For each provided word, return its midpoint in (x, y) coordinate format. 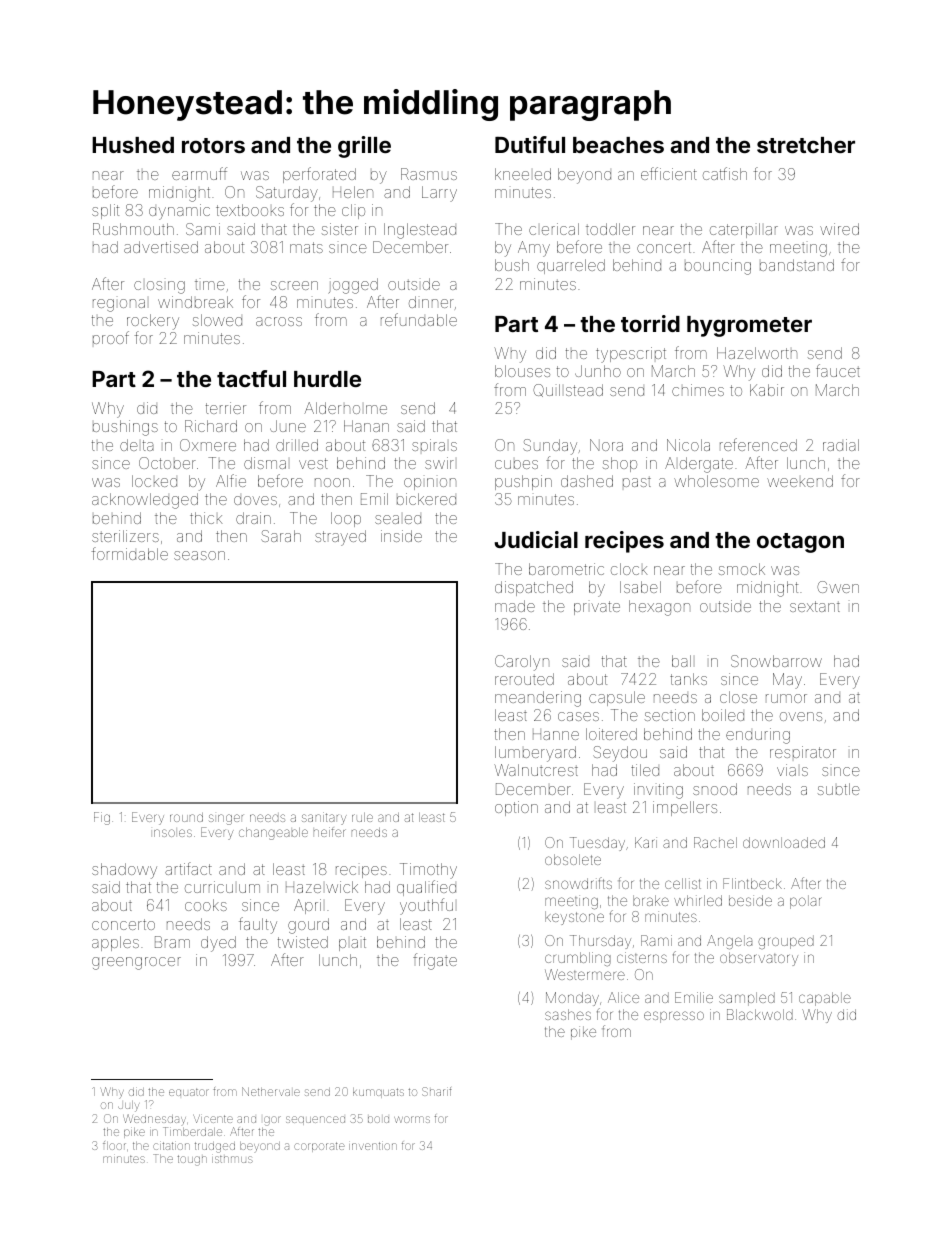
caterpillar (744, 230)
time (210, 284)
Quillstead (568, 390)
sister (340, 229)
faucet (838, 370)
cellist (683, 883)
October (167, 463)
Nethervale (271, 1091)
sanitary (324, 818)
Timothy (428, 871)
